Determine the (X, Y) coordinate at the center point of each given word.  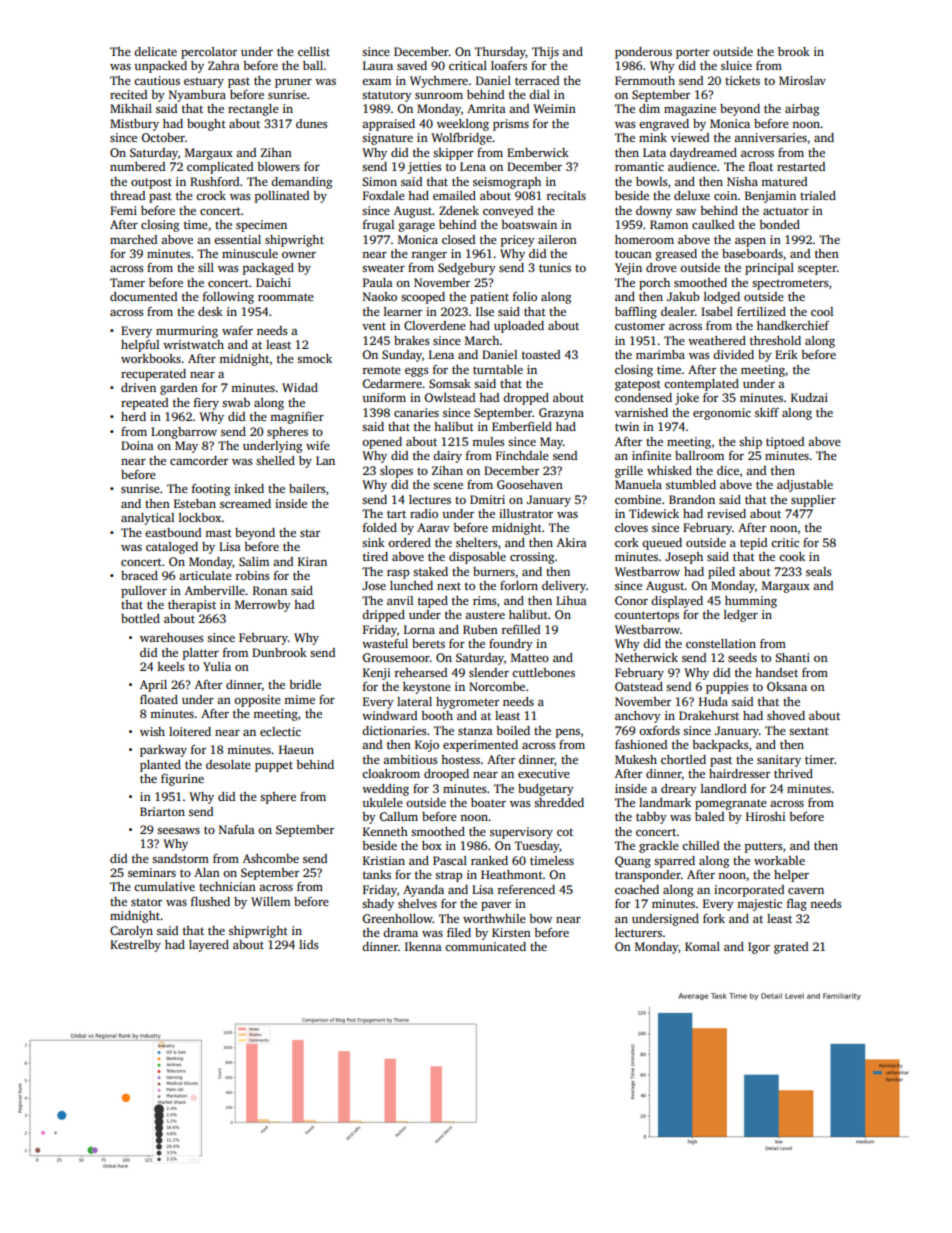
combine (638, 499)
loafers (509, 65)
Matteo (530, 657)
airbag (802, 110)
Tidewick (654, 513)
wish (152, 731)
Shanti (792, 657)
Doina (137, 445)
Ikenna (423, 946)
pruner (293, 83)
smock (314, 358)
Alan (207, 872)
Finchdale (522, 455)
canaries (416, 412)
